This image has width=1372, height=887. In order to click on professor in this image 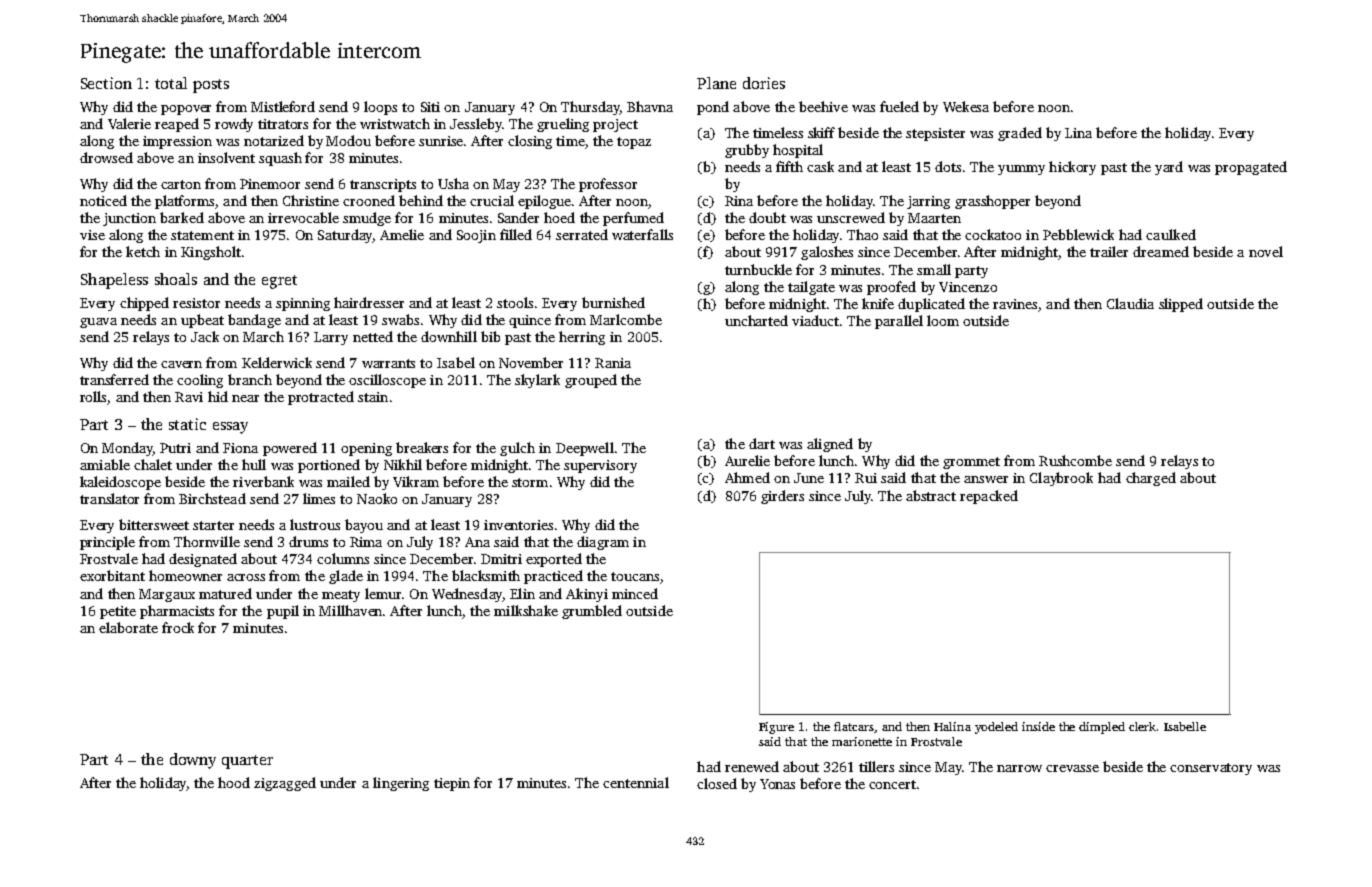, I will do `click(608, 185)`.
